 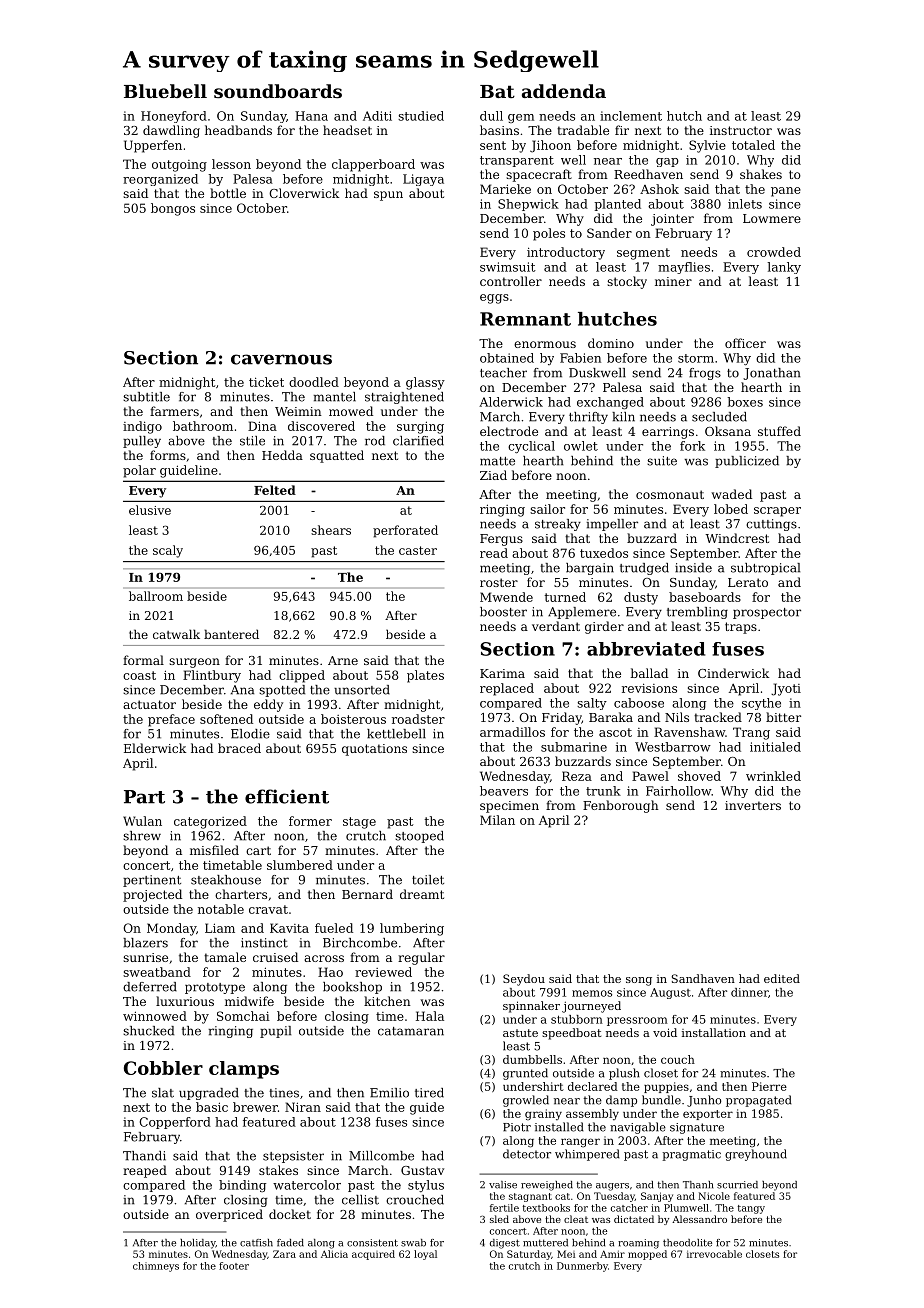 What do you see at coordinates (381, 1156) in the document?
I see `Millcombe` at bounding box center [381, 1156].
